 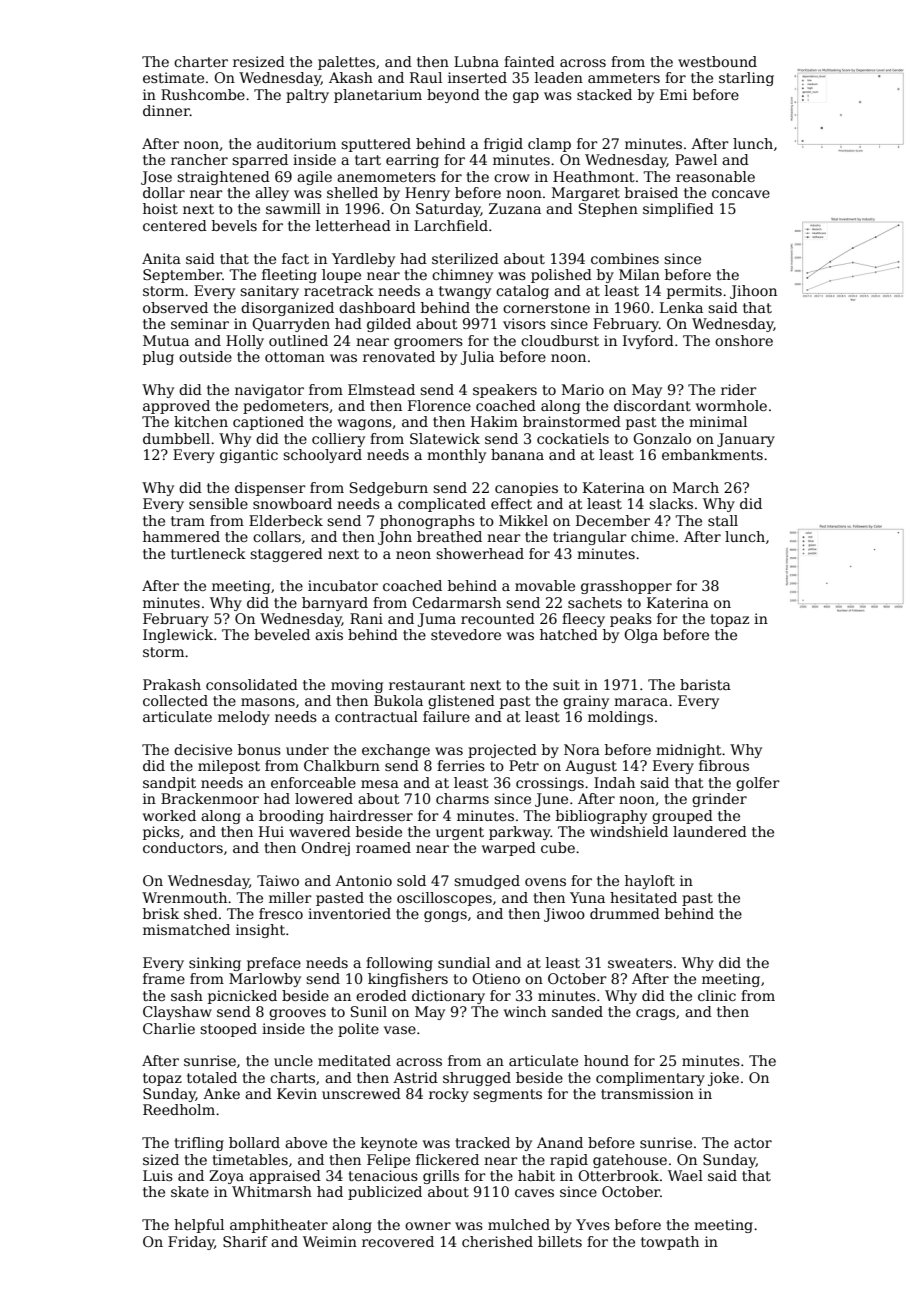 What do you see at coordinates (689, 751) in the document?
I see `midnight` at bounding box center [689, 751].
